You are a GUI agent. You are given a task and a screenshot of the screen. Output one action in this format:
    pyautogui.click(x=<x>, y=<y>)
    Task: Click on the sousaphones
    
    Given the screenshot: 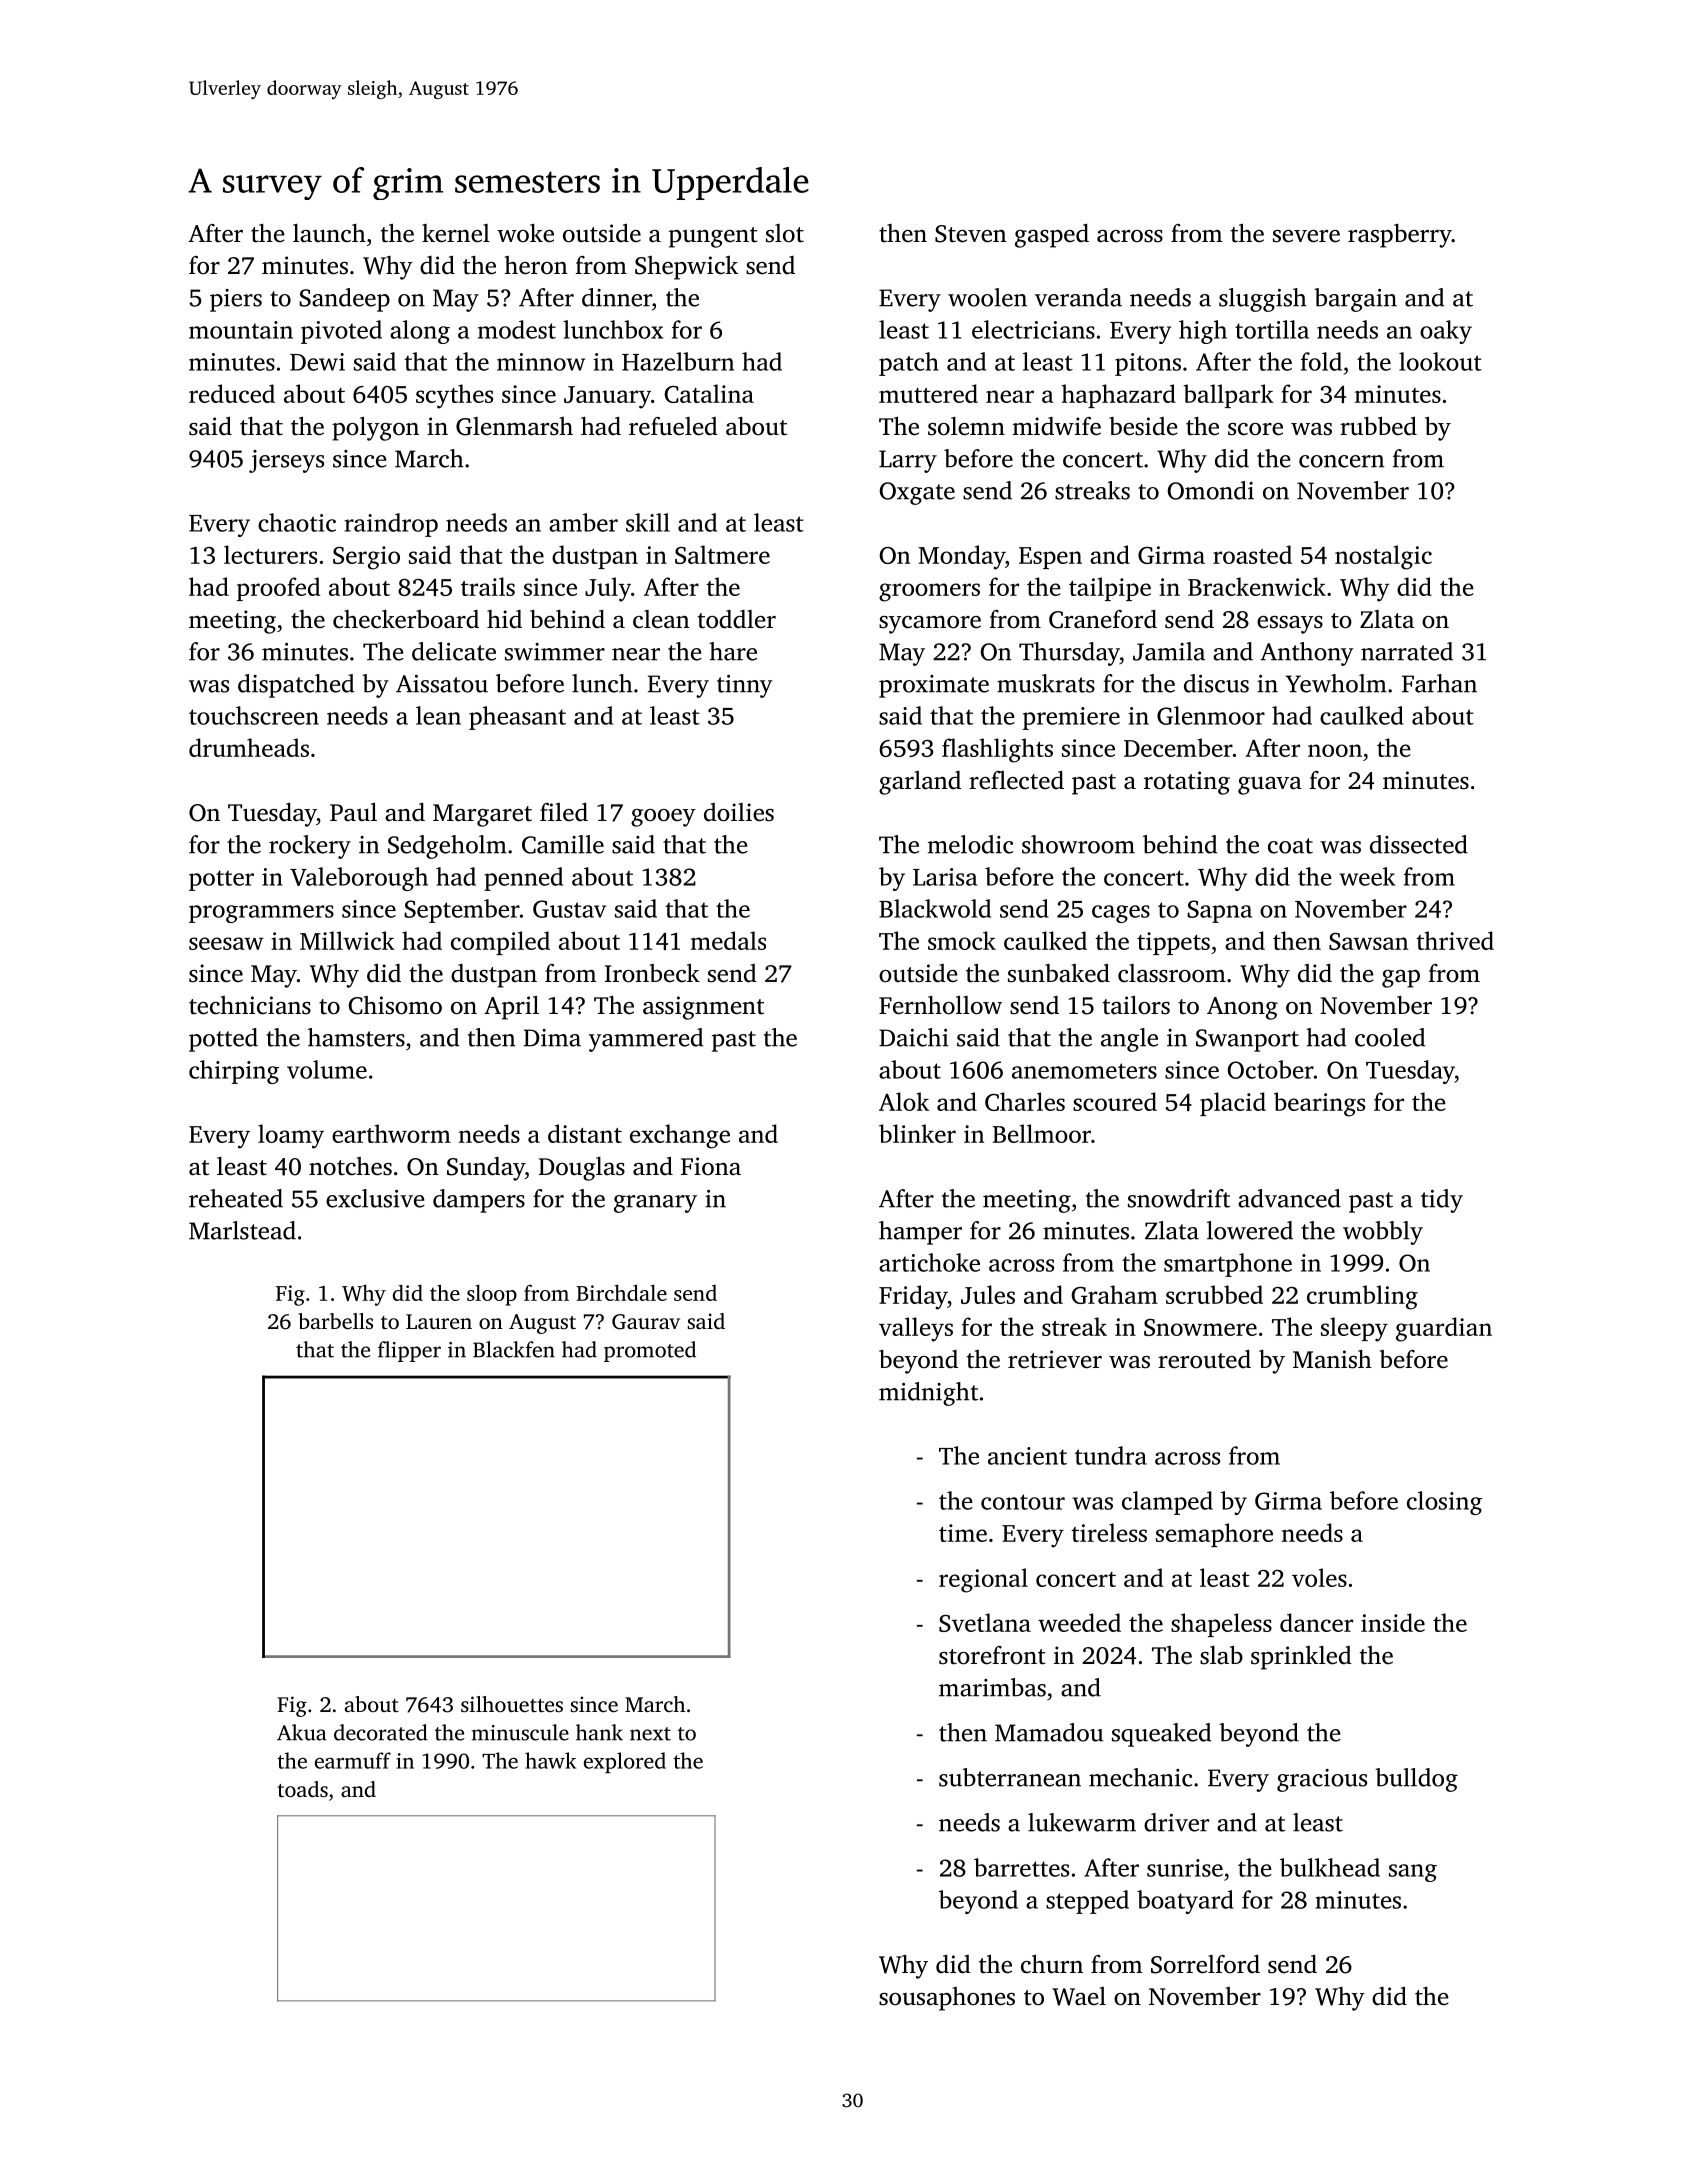 What is the action you would take?
    pyautogui.click(x=947, y=1999)
